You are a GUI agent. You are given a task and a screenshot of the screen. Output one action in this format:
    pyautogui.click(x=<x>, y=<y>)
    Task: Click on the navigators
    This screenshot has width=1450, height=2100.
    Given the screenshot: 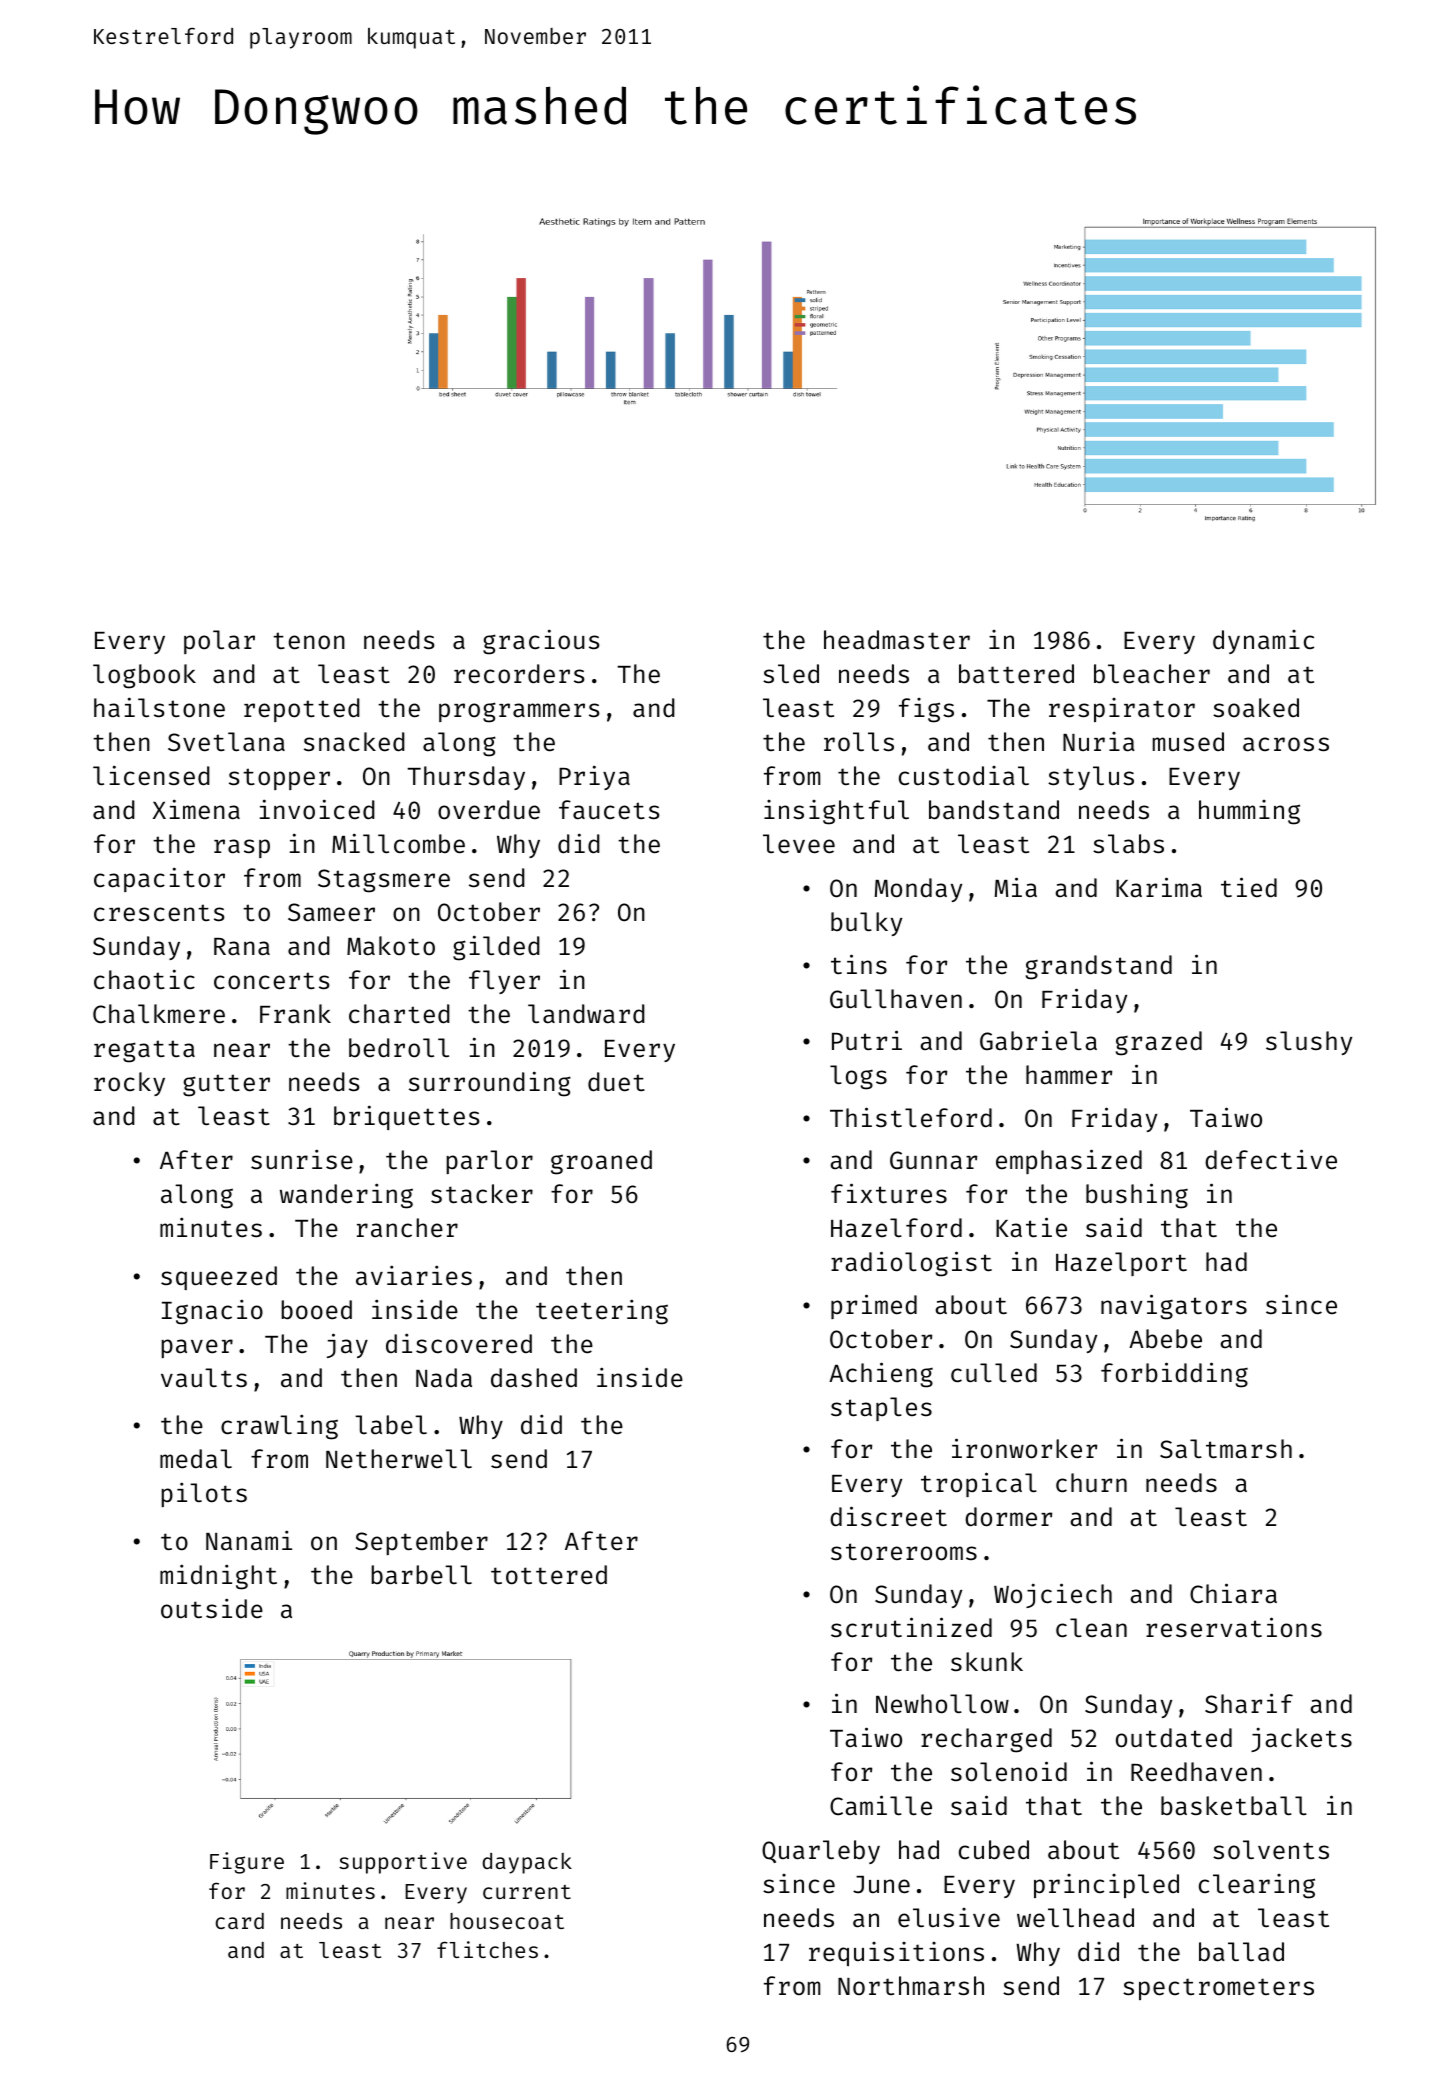 What is the action you would take?
    pyautogui.click(x=1174, y=1307)
